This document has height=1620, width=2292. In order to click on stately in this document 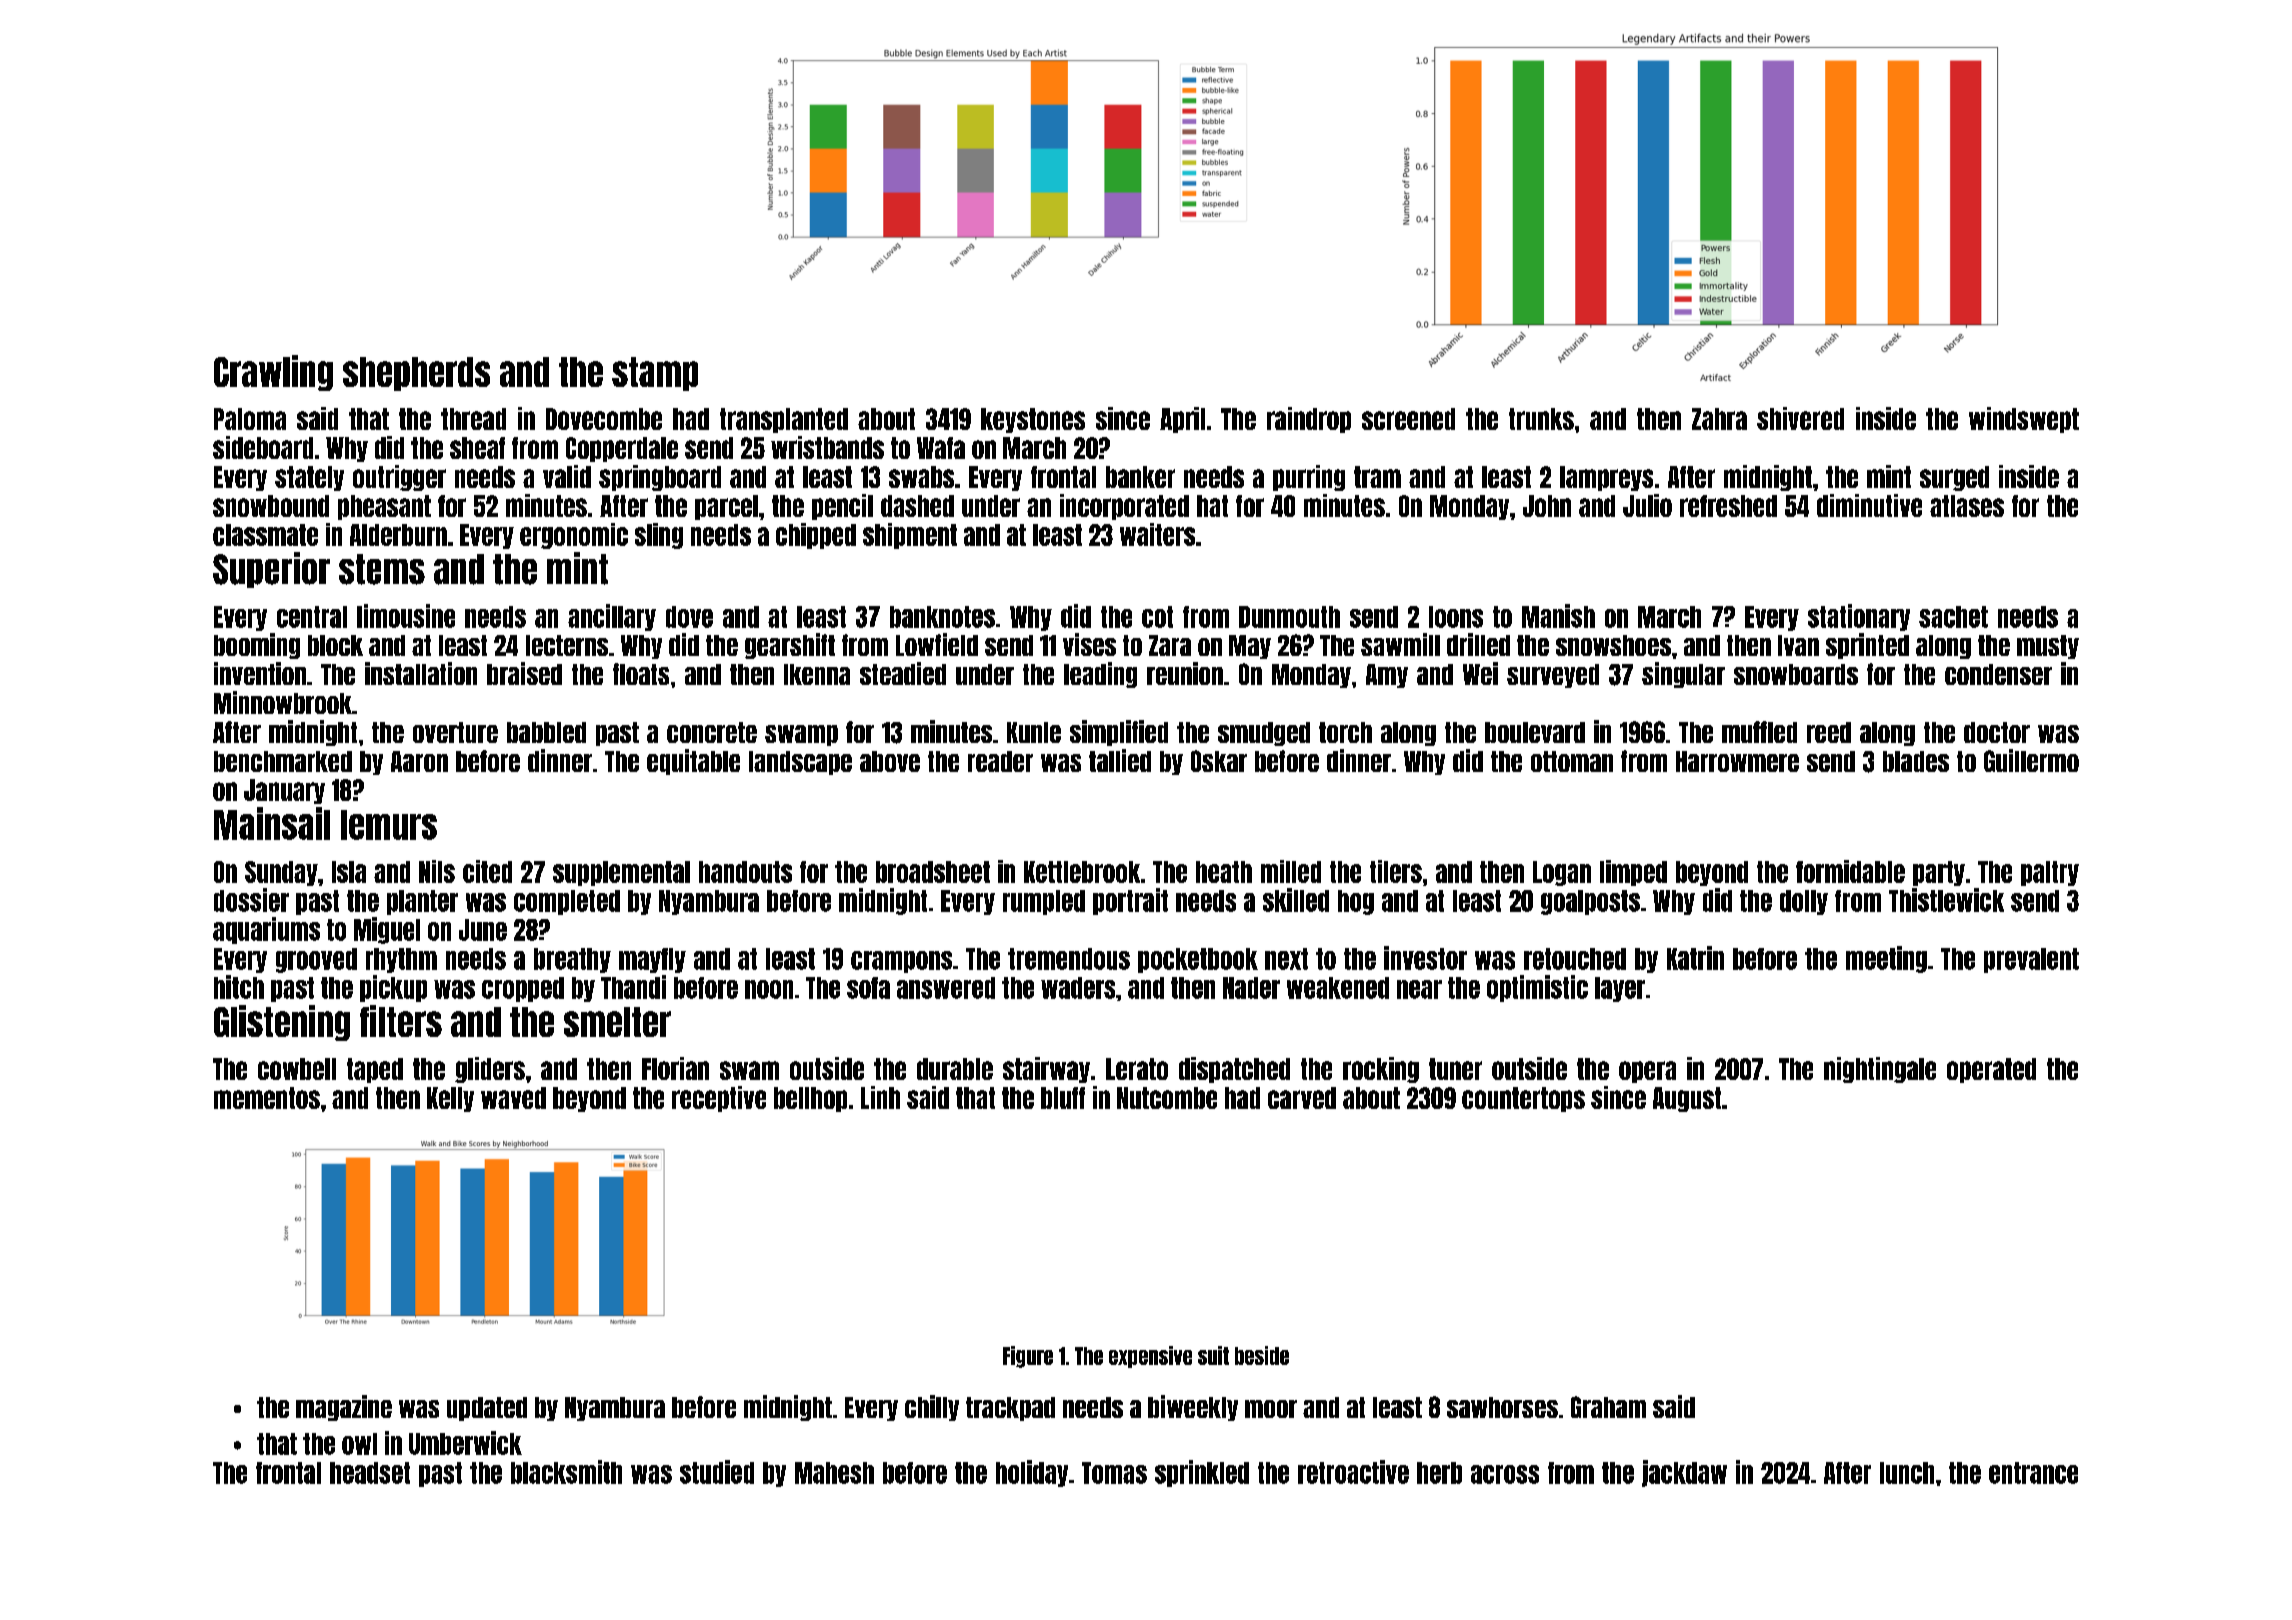, I will do `click(309, 478)`.
